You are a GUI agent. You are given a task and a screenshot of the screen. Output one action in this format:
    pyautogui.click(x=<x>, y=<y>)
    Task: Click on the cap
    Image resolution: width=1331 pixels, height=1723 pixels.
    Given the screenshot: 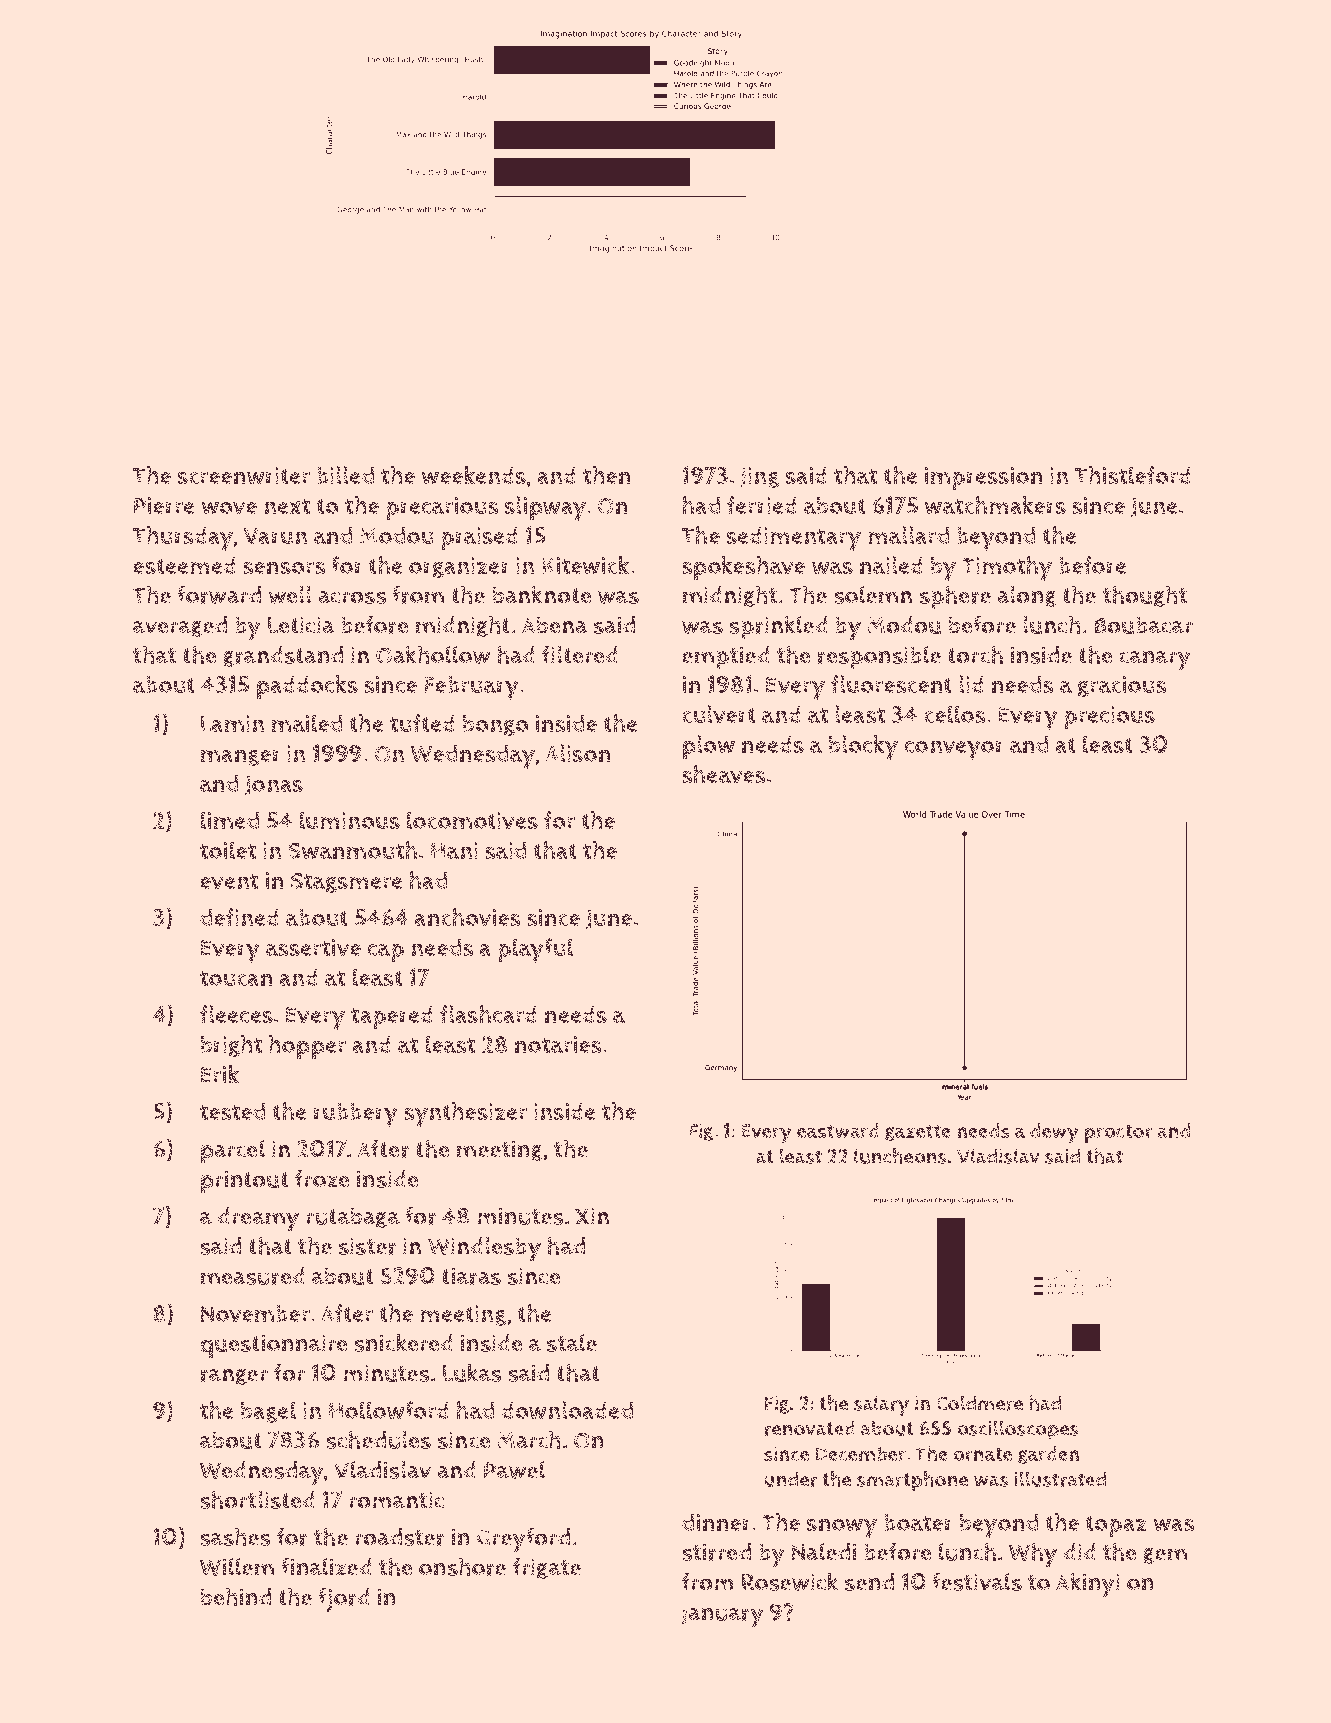 What is the action you would take?
    pyautogui.click(x=386, y=952)
